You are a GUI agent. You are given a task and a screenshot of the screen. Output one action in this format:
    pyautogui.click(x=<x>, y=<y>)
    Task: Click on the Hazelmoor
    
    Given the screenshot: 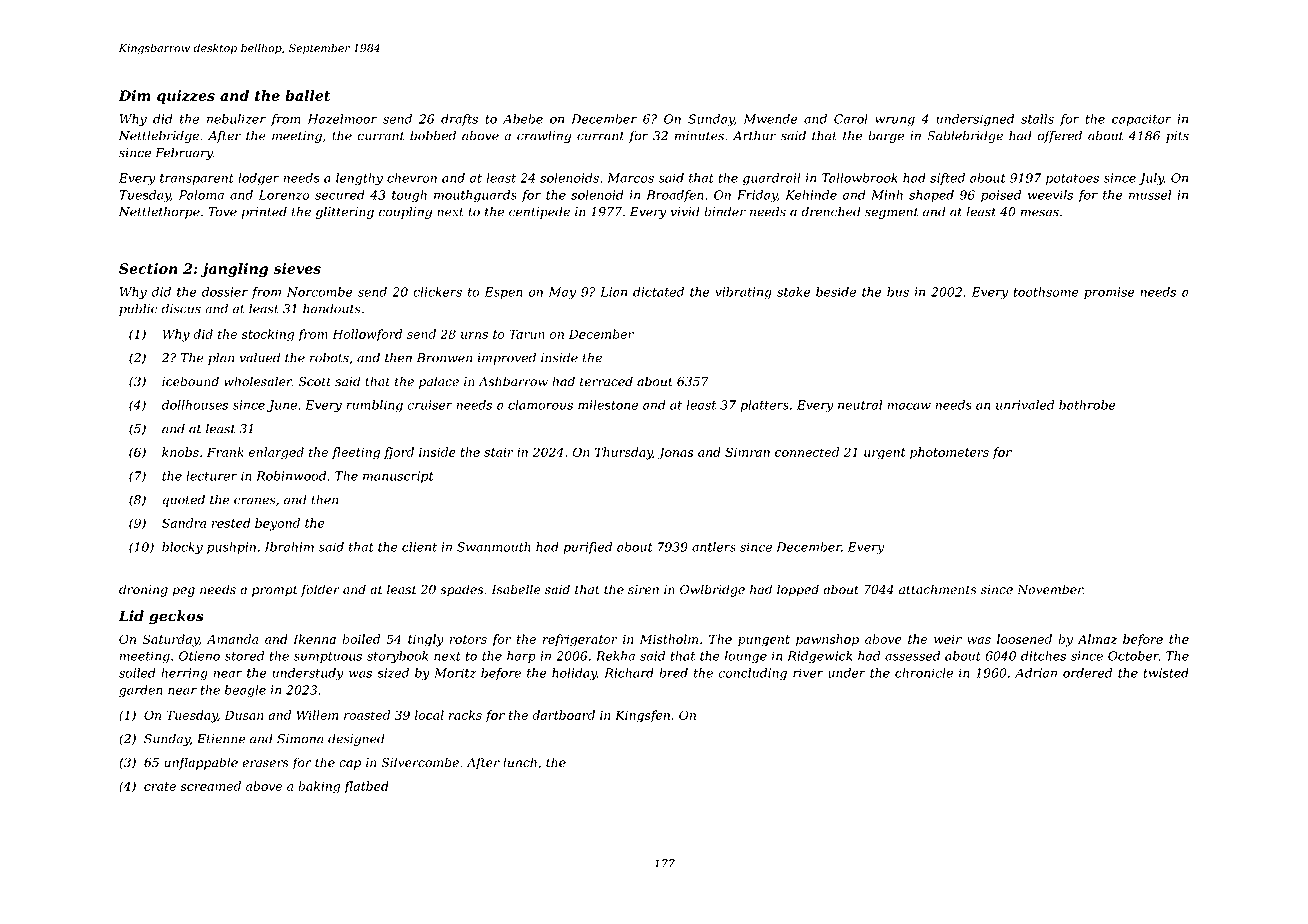 What is the action you would take?
    pyautogui.click(x=342, y=119)
